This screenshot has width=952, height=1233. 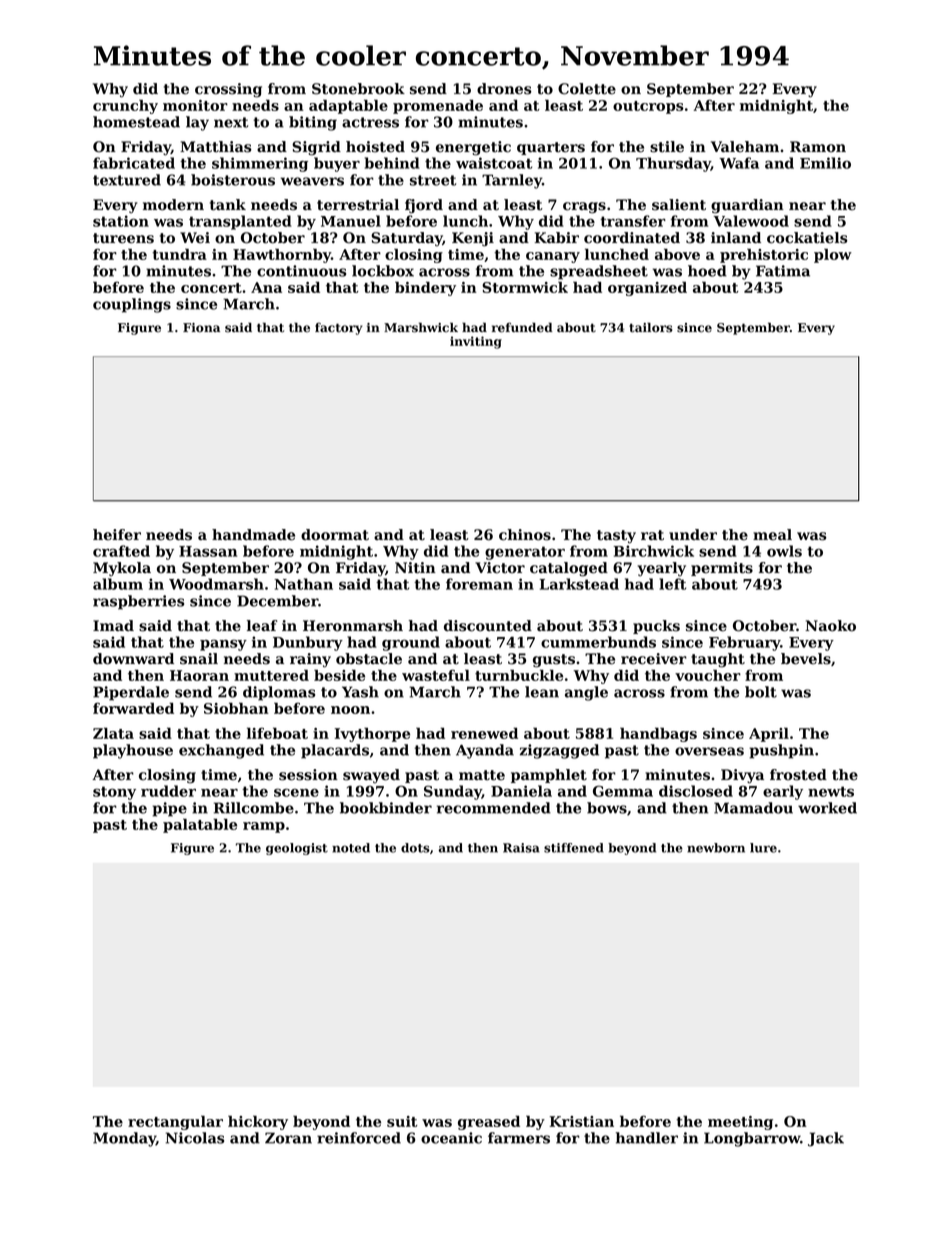 What do you see at coordinates (260, 164) in the screenshot?
I see `shimmering` at bounding box center [260, 164].
